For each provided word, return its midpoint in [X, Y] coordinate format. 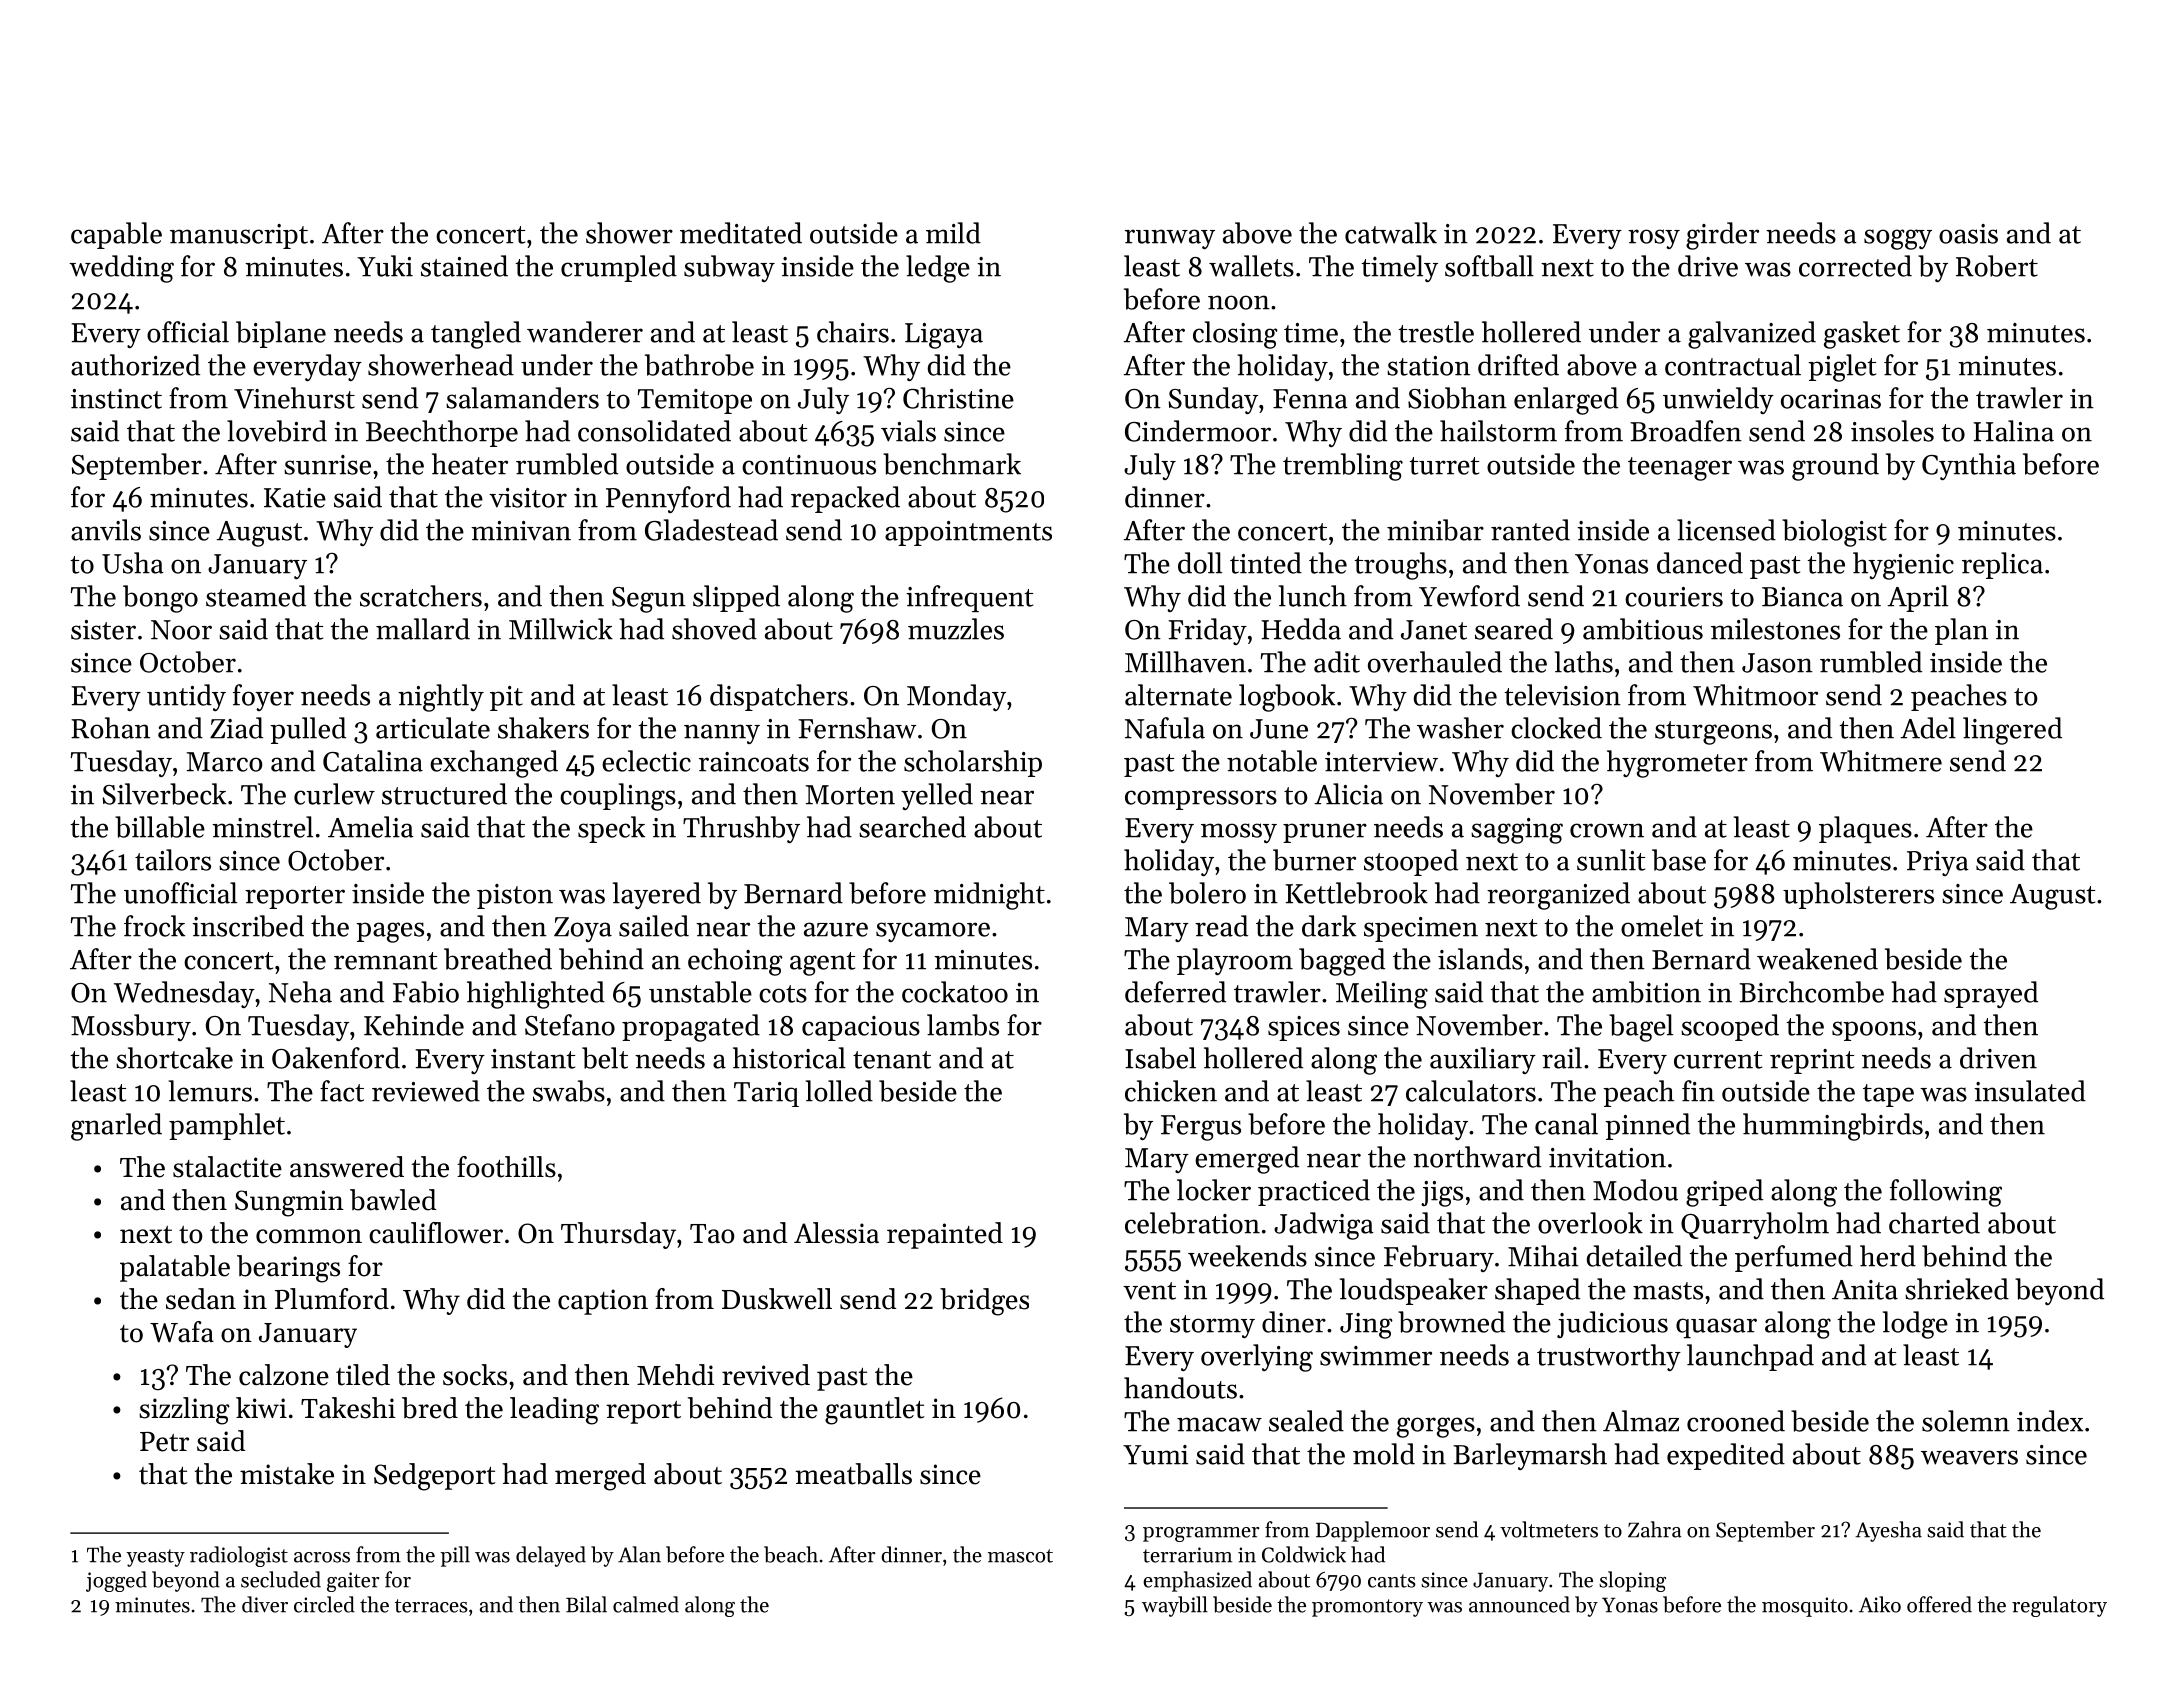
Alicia [1348, 794]
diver [265, 1604]
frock [154, 926]
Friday [1207, 631]
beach [791, 1554]
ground [1835, 467]
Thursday [618, 1235]
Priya [1938, 863]
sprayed [1991, 994]
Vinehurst [294, 398]
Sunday [1213, 400]
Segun [649, 600]
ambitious [1643, 629]
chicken [1171, 1091]
